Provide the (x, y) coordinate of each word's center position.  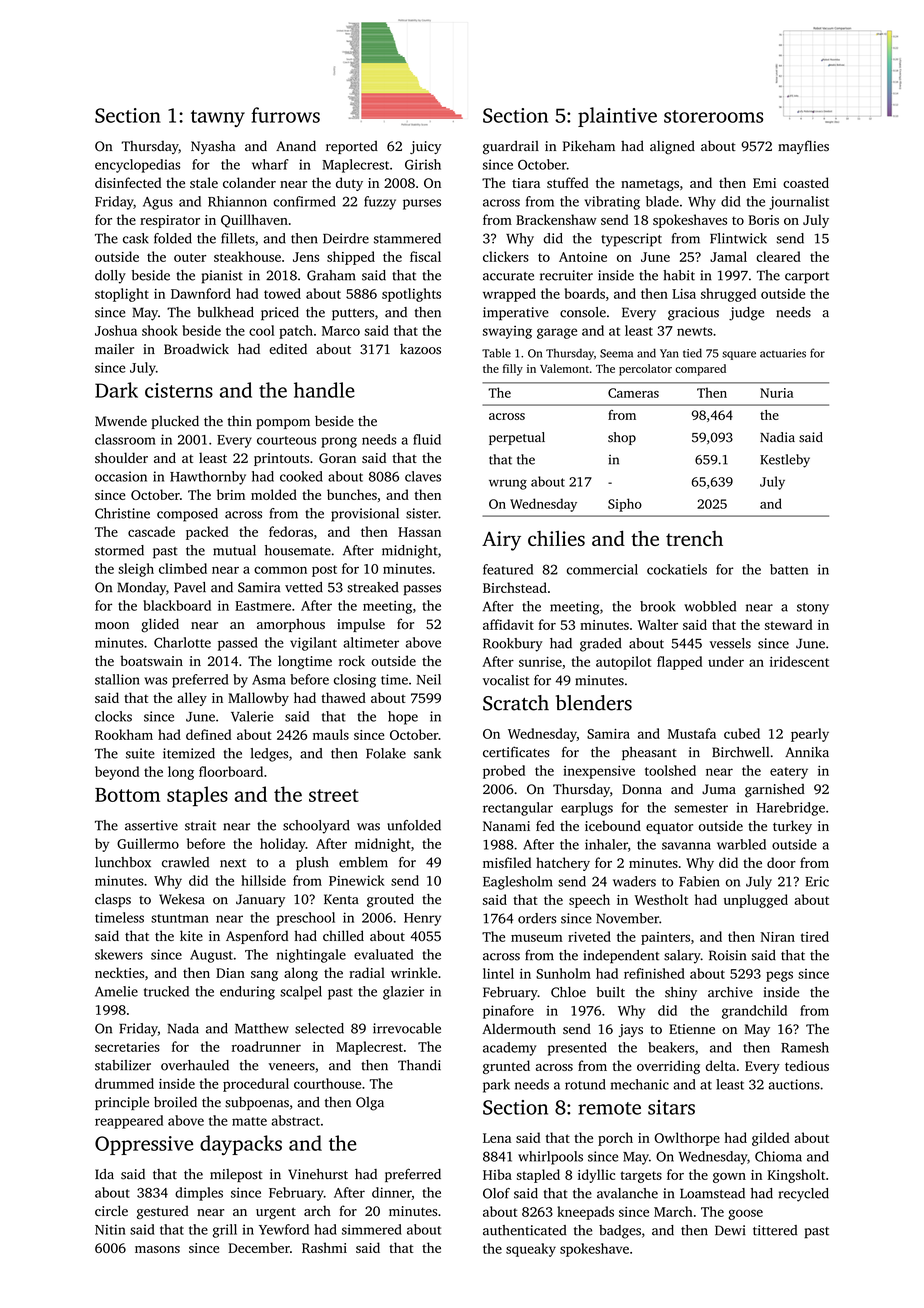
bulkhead (225, 312)
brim (231, 494)
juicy (425, 147)
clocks (113, 716)
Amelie (116, 991)
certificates (516, 752)
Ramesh (805, 1047)
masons (157, 1249)
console (583, 312)
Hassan (419, 532)
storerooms (713, 116)
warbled (741, 844)
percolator (645, 370)
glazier (403, 993)
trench (694, 538)
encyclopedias (137, 166)
